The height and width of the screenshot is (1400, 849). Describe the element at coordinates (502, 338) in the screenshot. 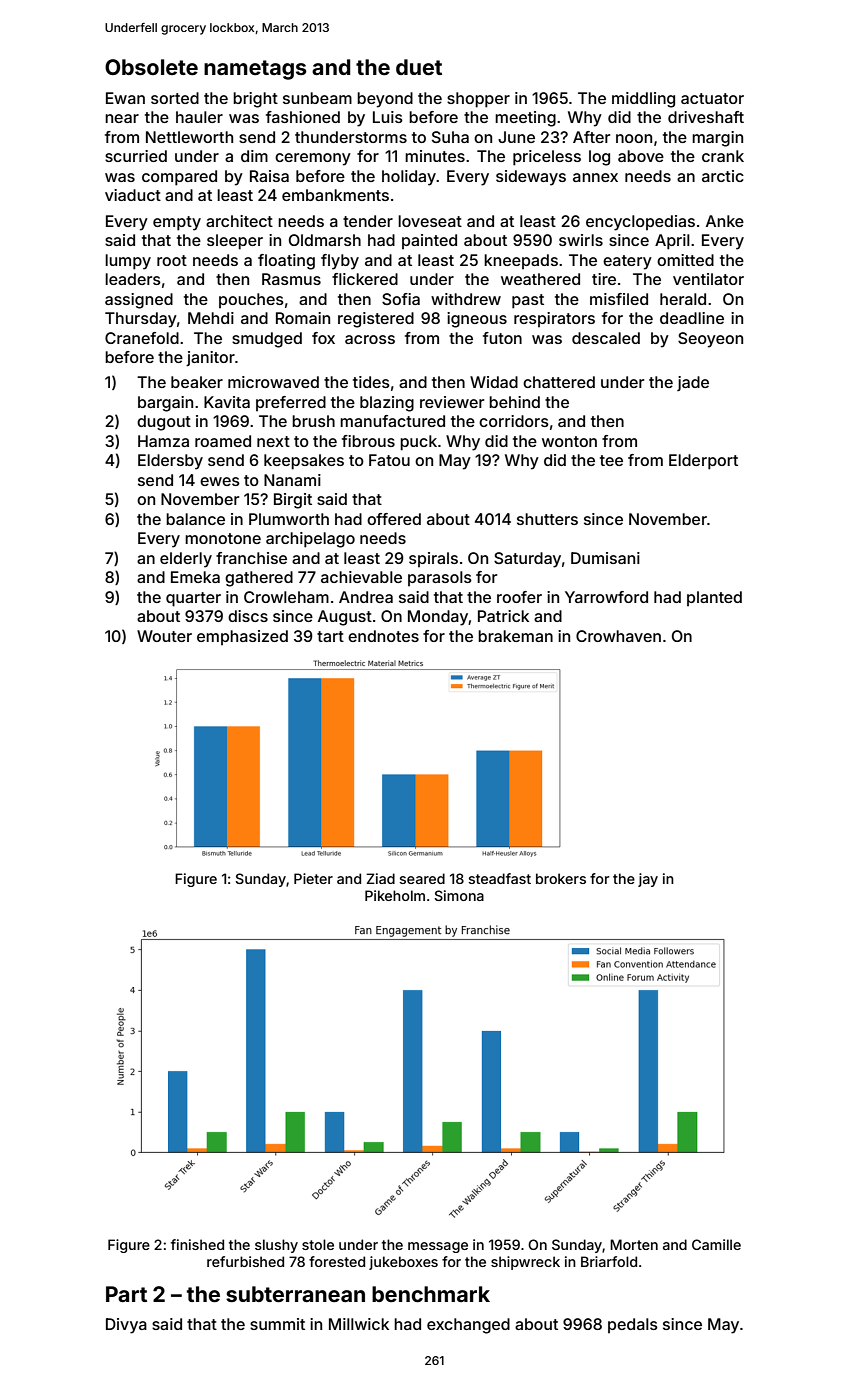

I see `futon` at that location.
